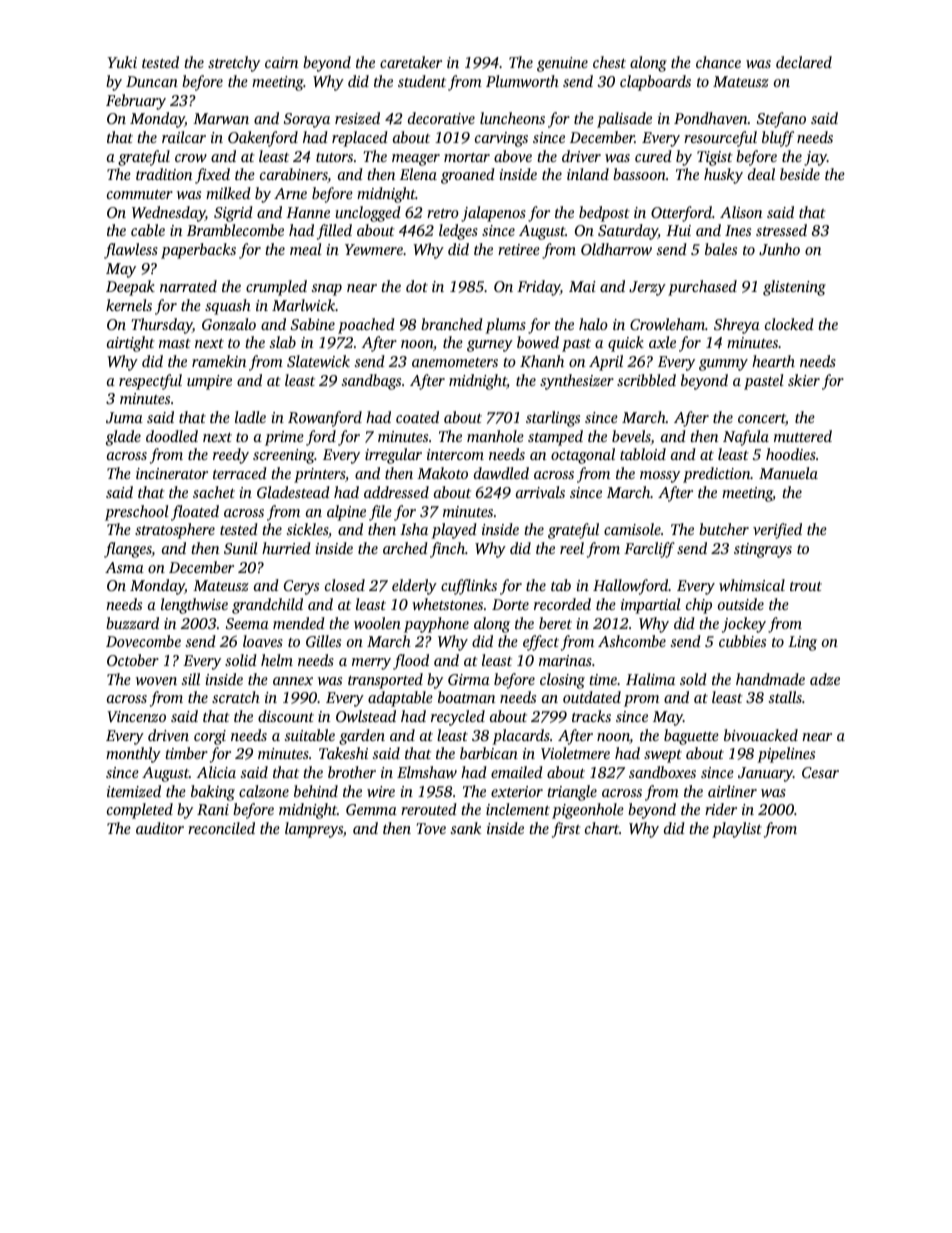 The image size is (952, 1233). I want to click on fixed, so click(212, 176).
